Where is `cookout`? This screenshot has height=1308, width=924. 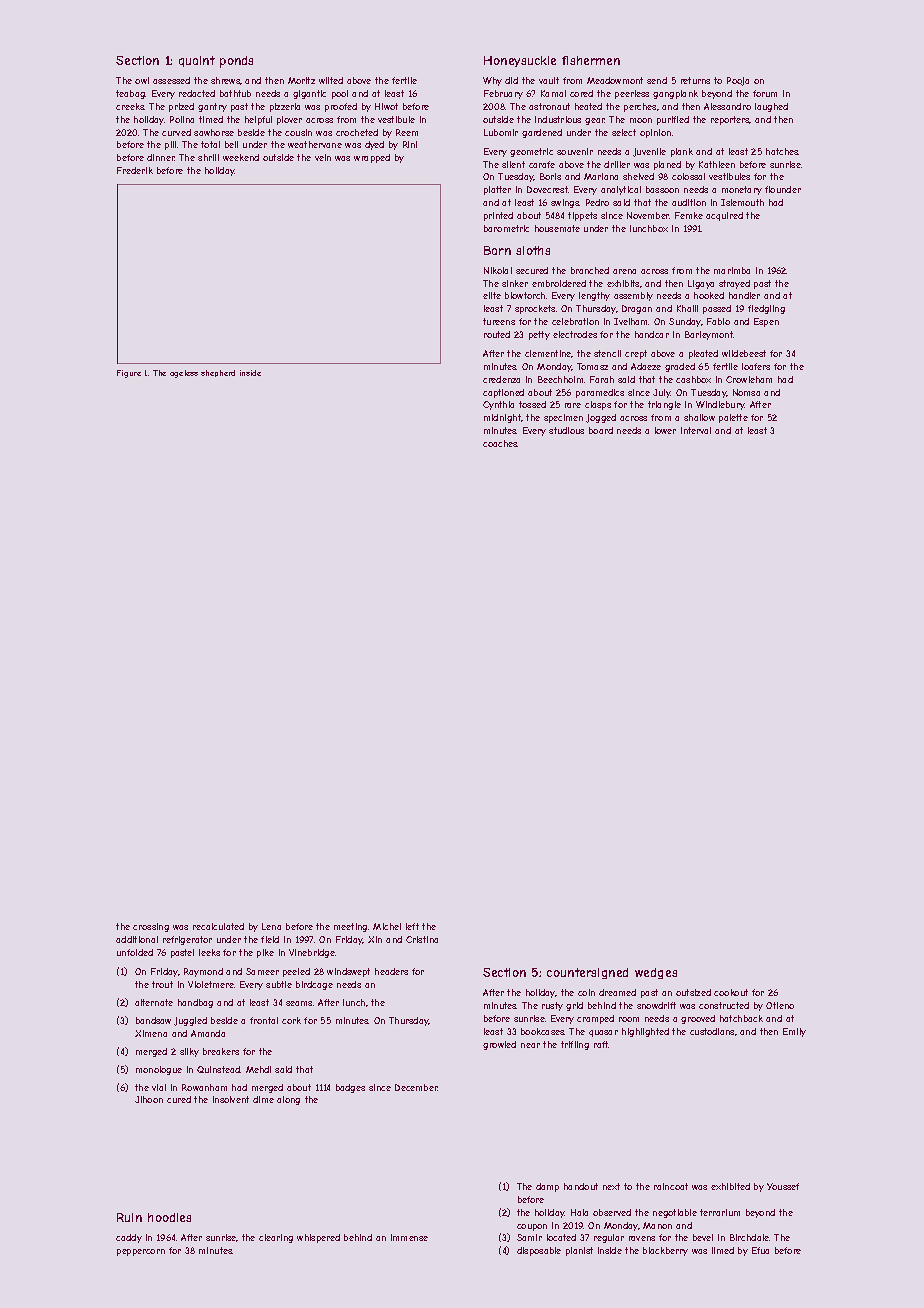 cookout is located at coordinates (731, 992).
